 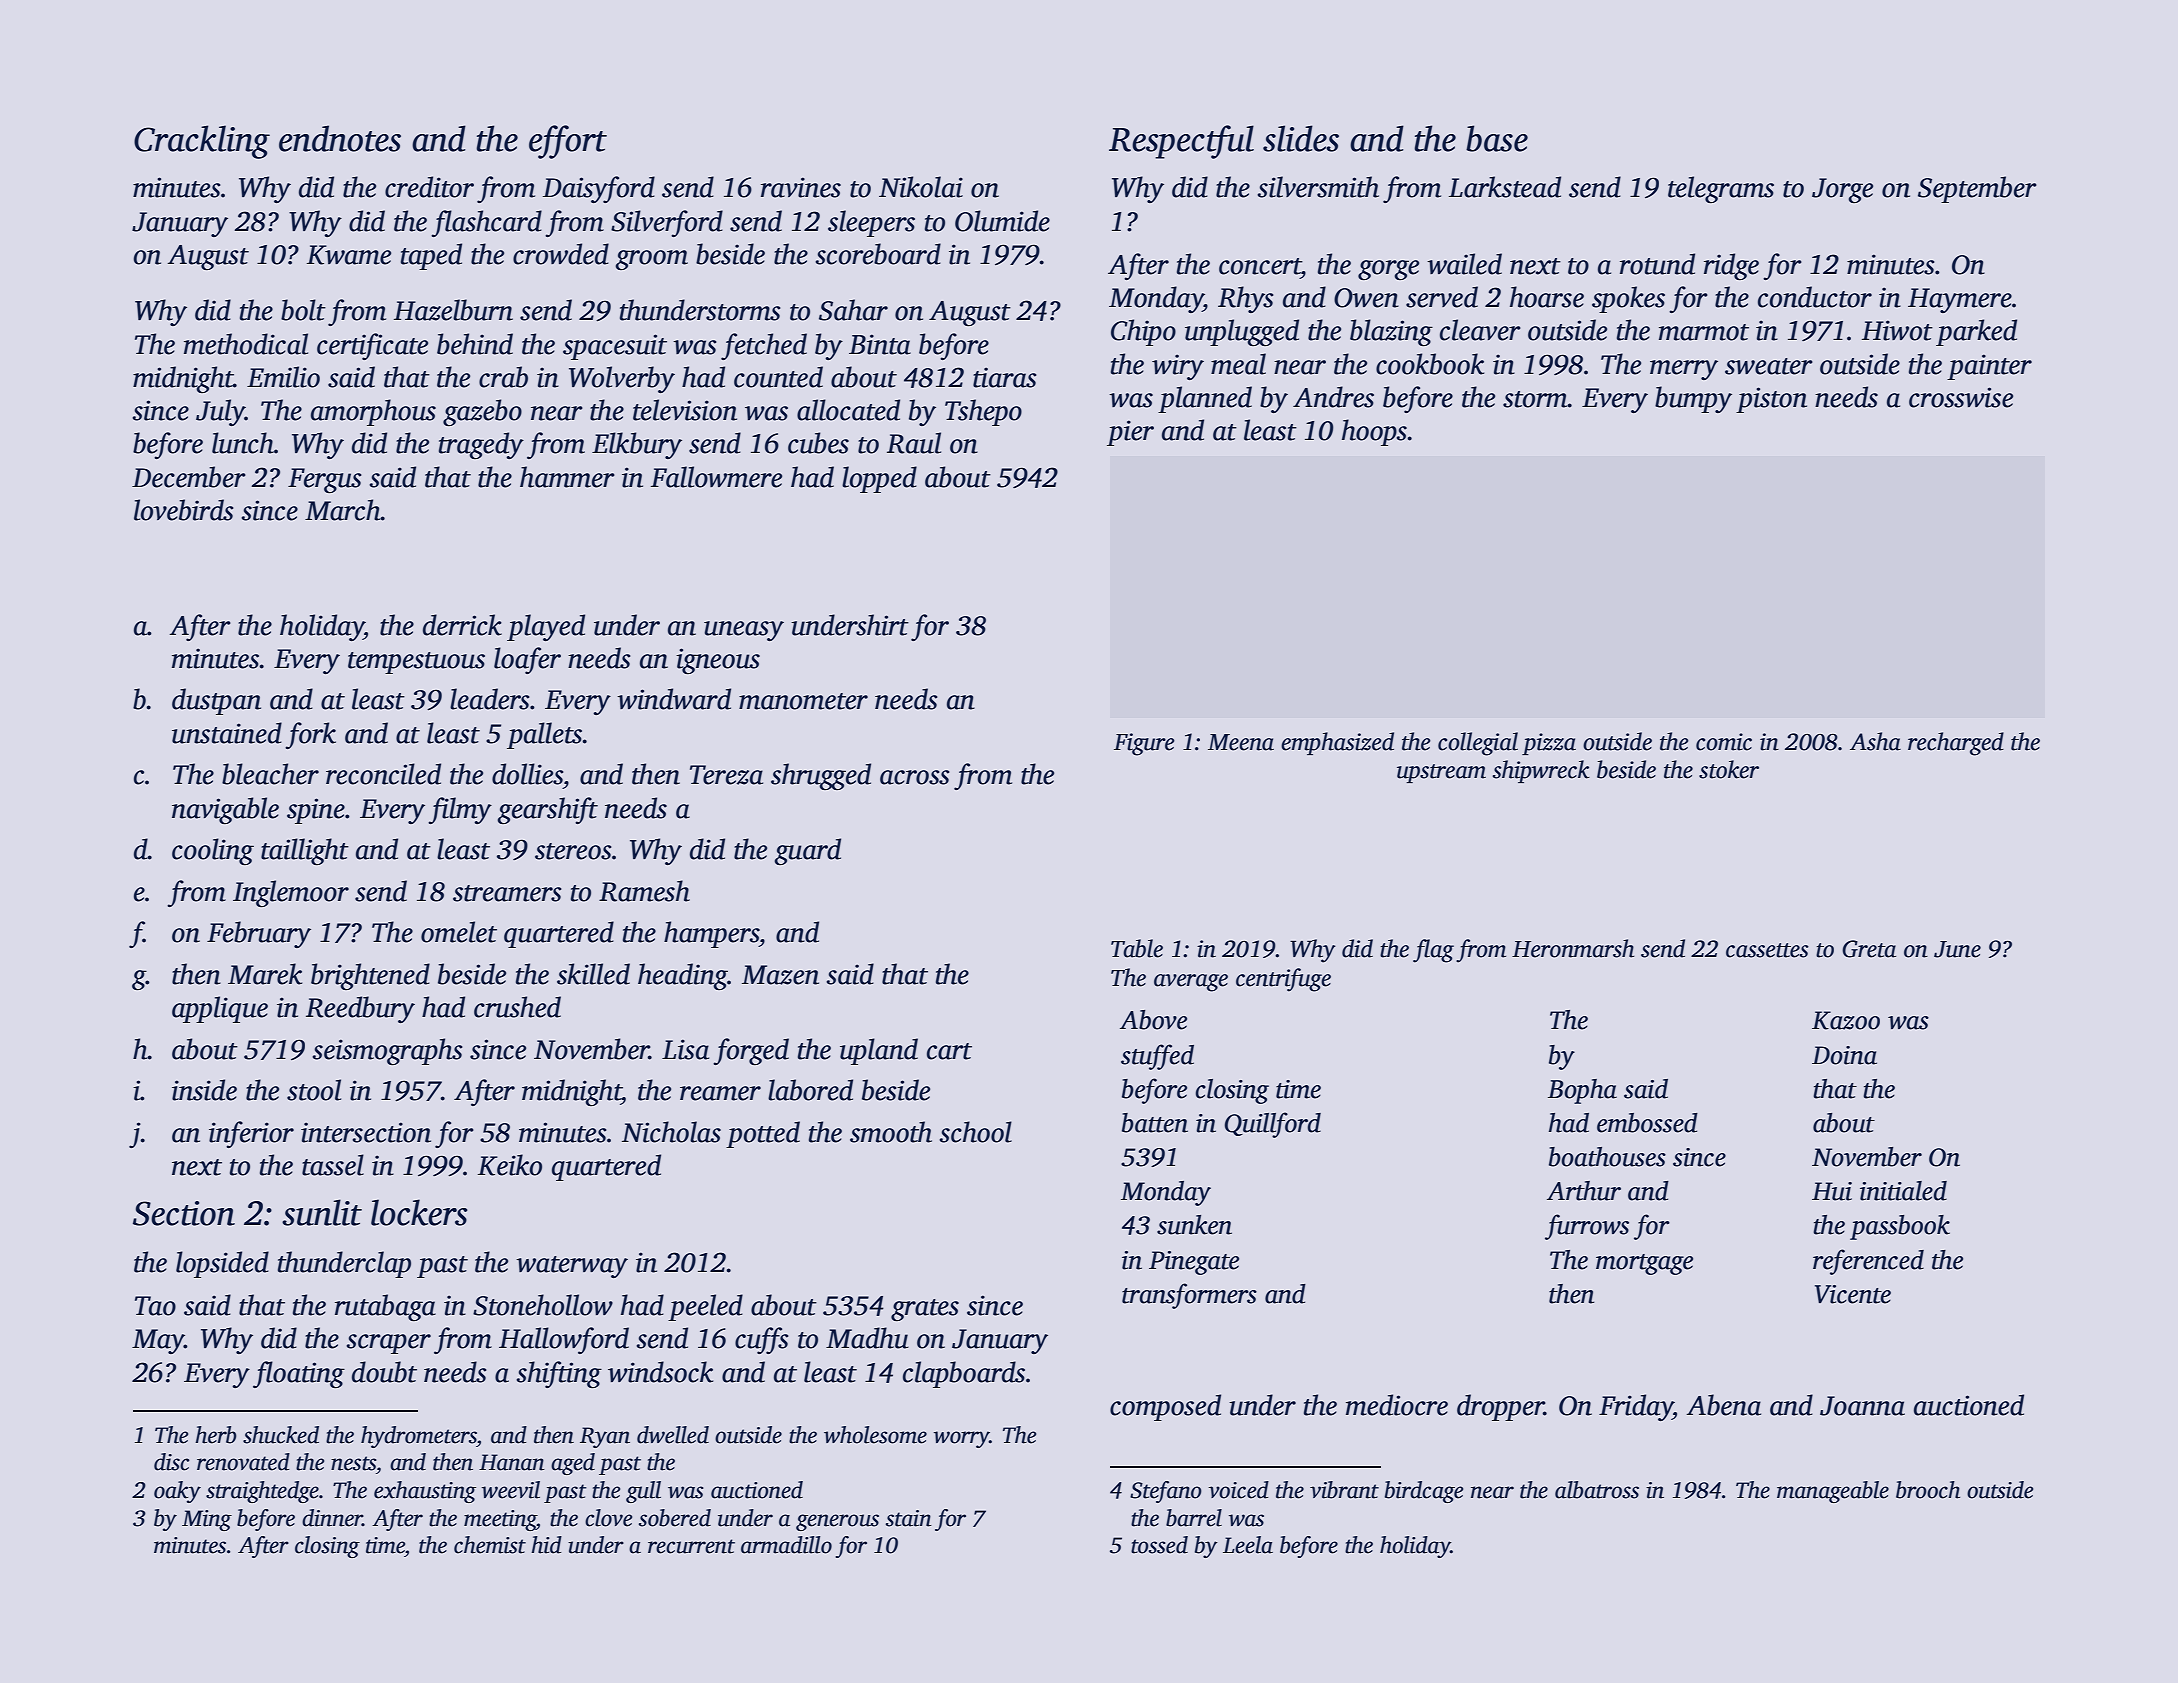 What do you see at coordinates (459, 932) in the screenshot?
I see `omelet` at bounding box center [459, 932].
